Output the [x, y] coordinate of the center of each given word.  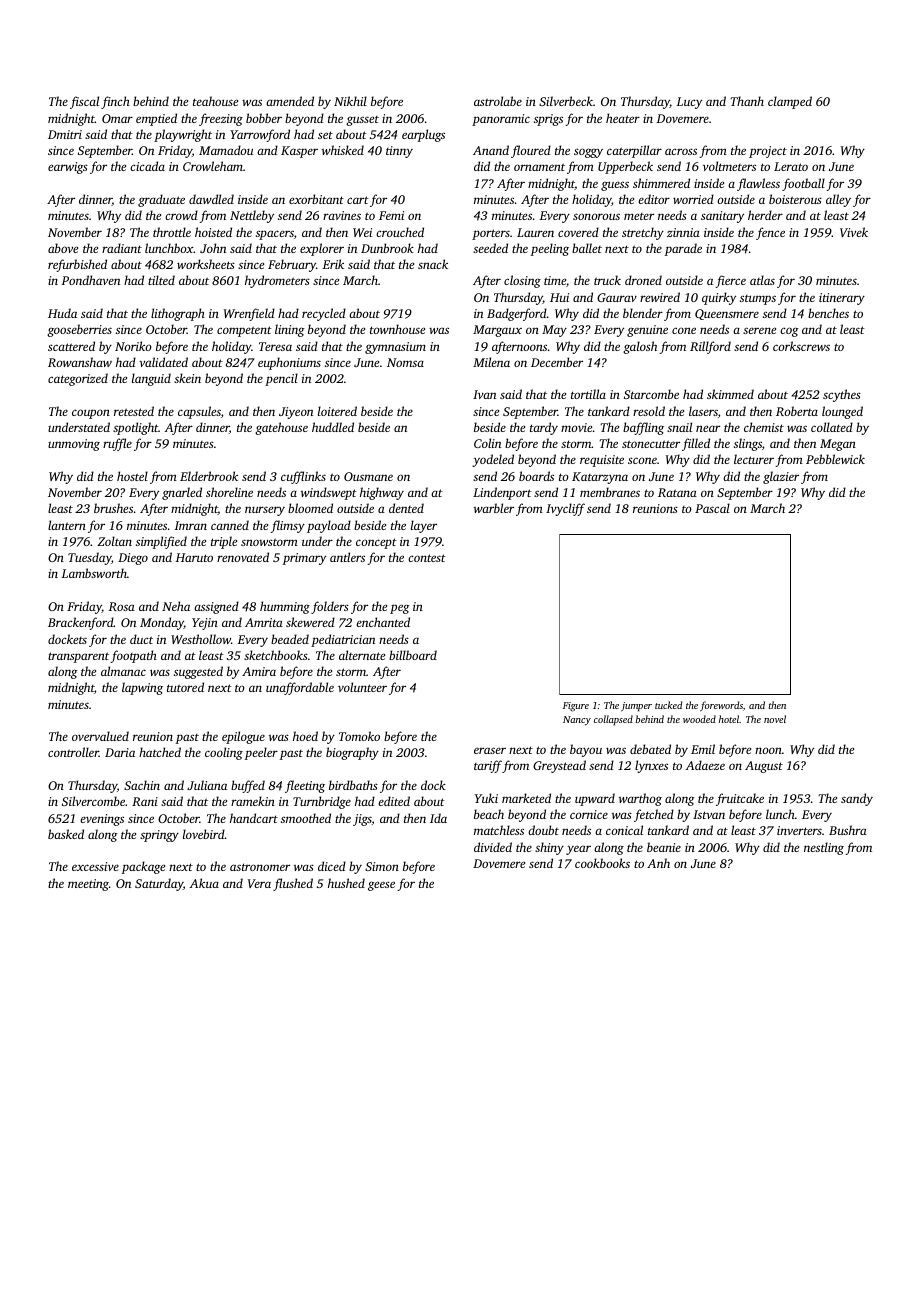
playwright [183, 135]
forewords [721, 706]
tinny [399, 152]
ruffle [117, 444]
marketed [526, 798]
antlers [347, 557]
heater [623, 118]
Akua [204, 883]
